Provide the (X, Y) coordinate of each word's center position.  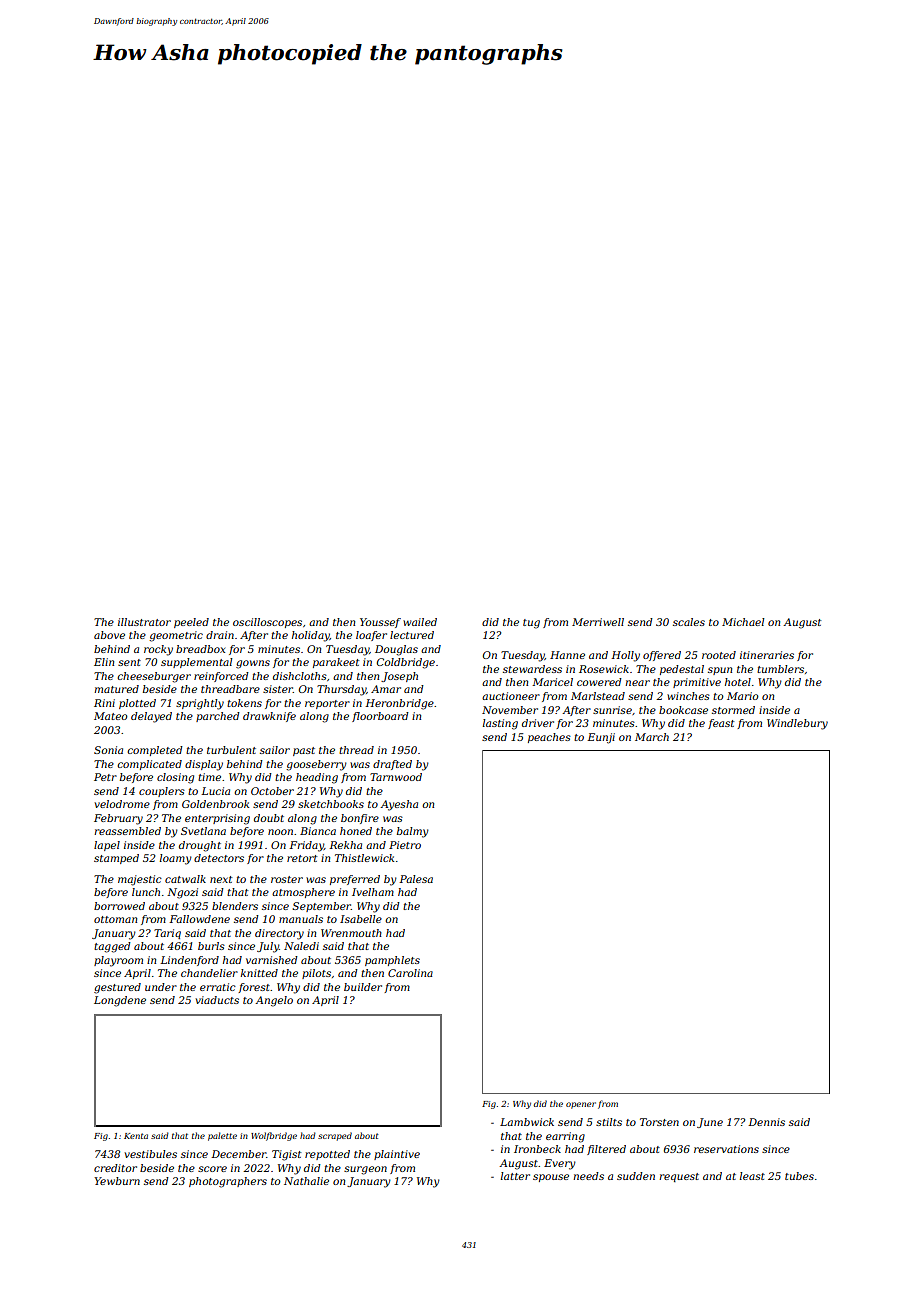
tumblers (780, 669)
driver (538, 723)
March (652, 737)
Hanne (567, 655)
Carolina (410, 973)
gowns (253, 664)
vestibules (150, 1154)
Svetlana (203, 831)
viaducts (217, 1000)
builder (363, 987)
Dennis (766, 1122)
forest (254, 988)
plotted (137, 704)
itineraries (767, 655)
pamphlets (392, 961)
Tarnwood (396, 777)
